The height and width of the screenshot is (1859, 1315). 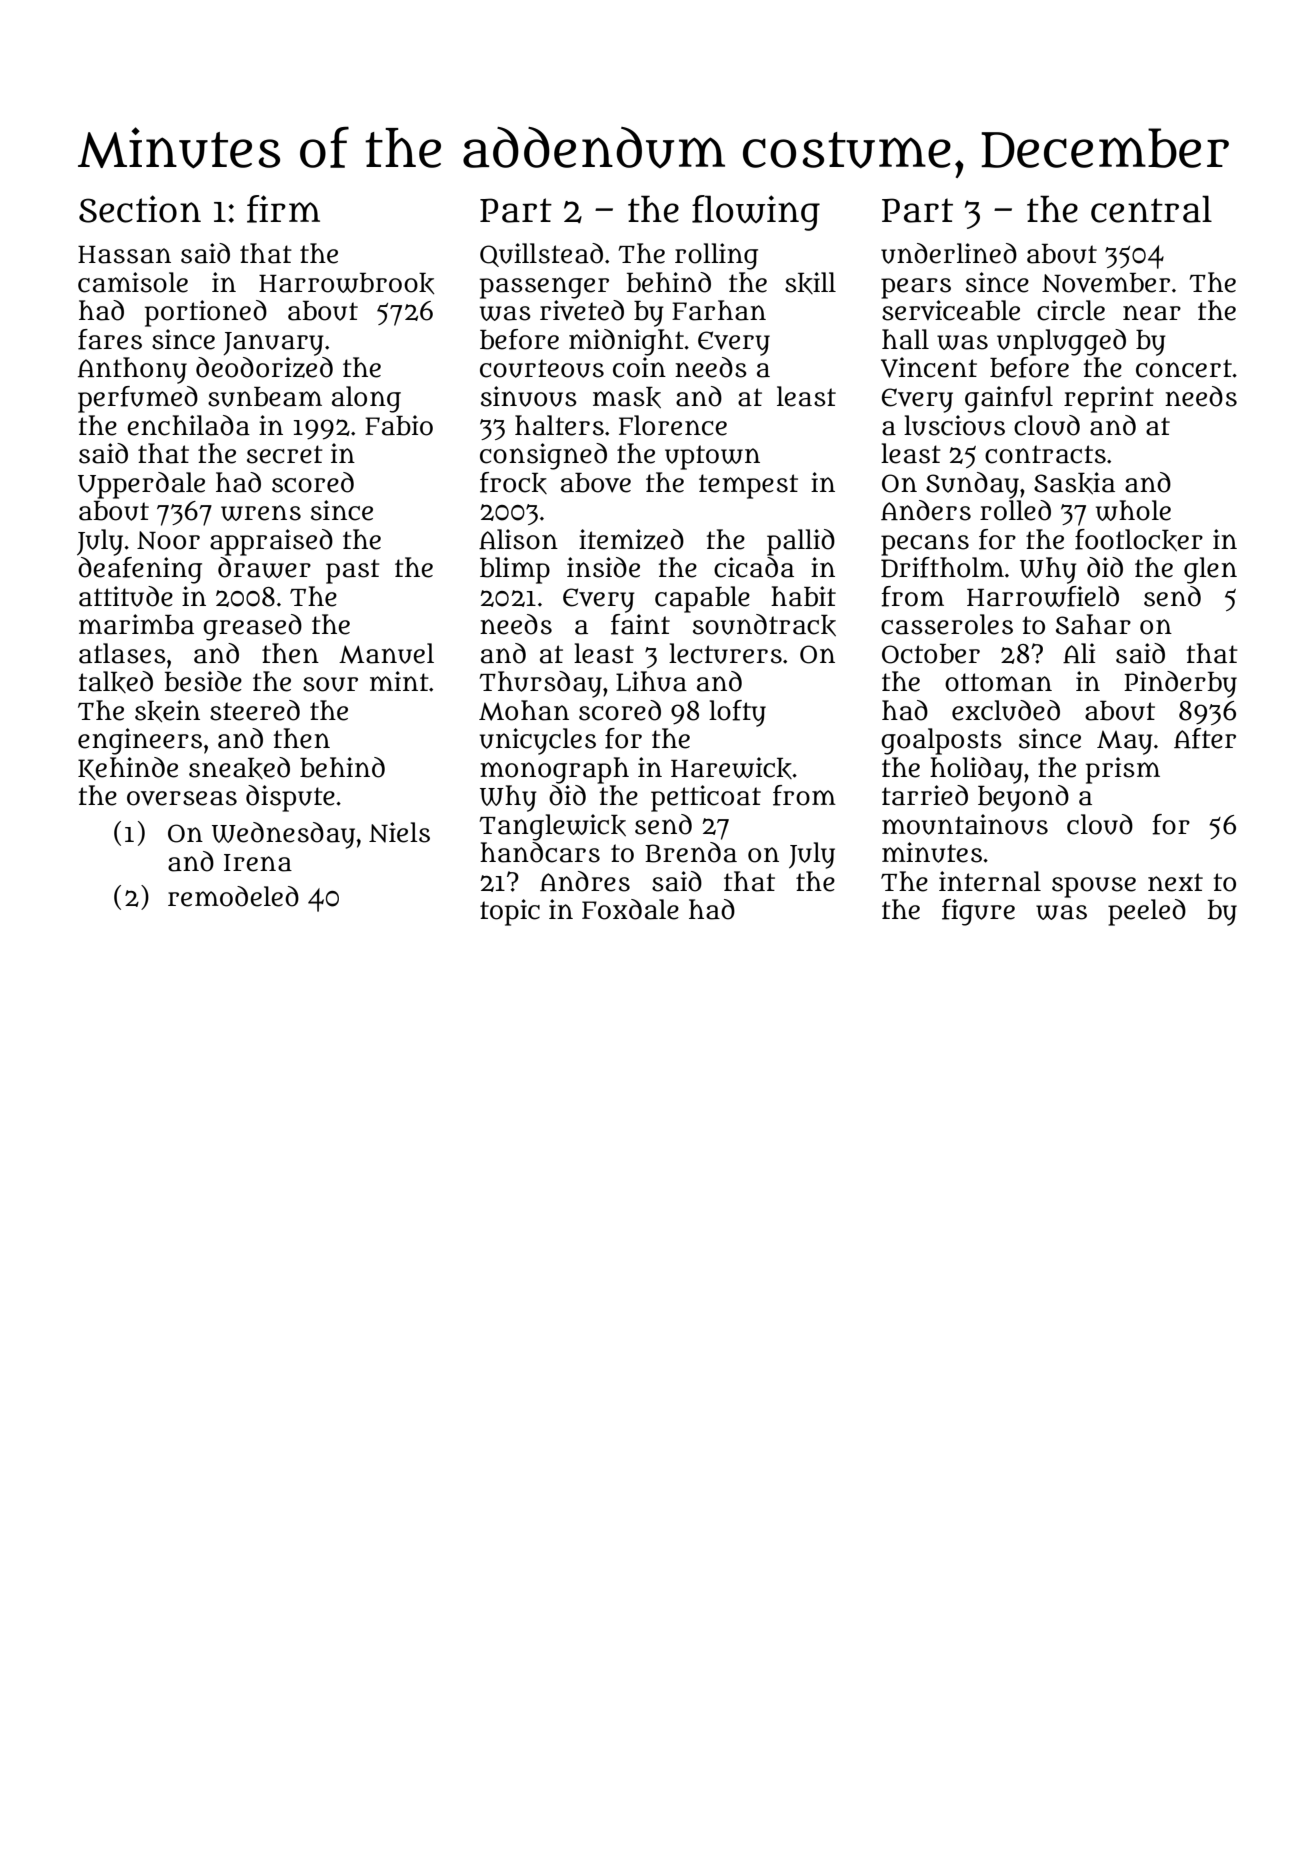 I want to click on sneaked, so click(x=239, y=768).
